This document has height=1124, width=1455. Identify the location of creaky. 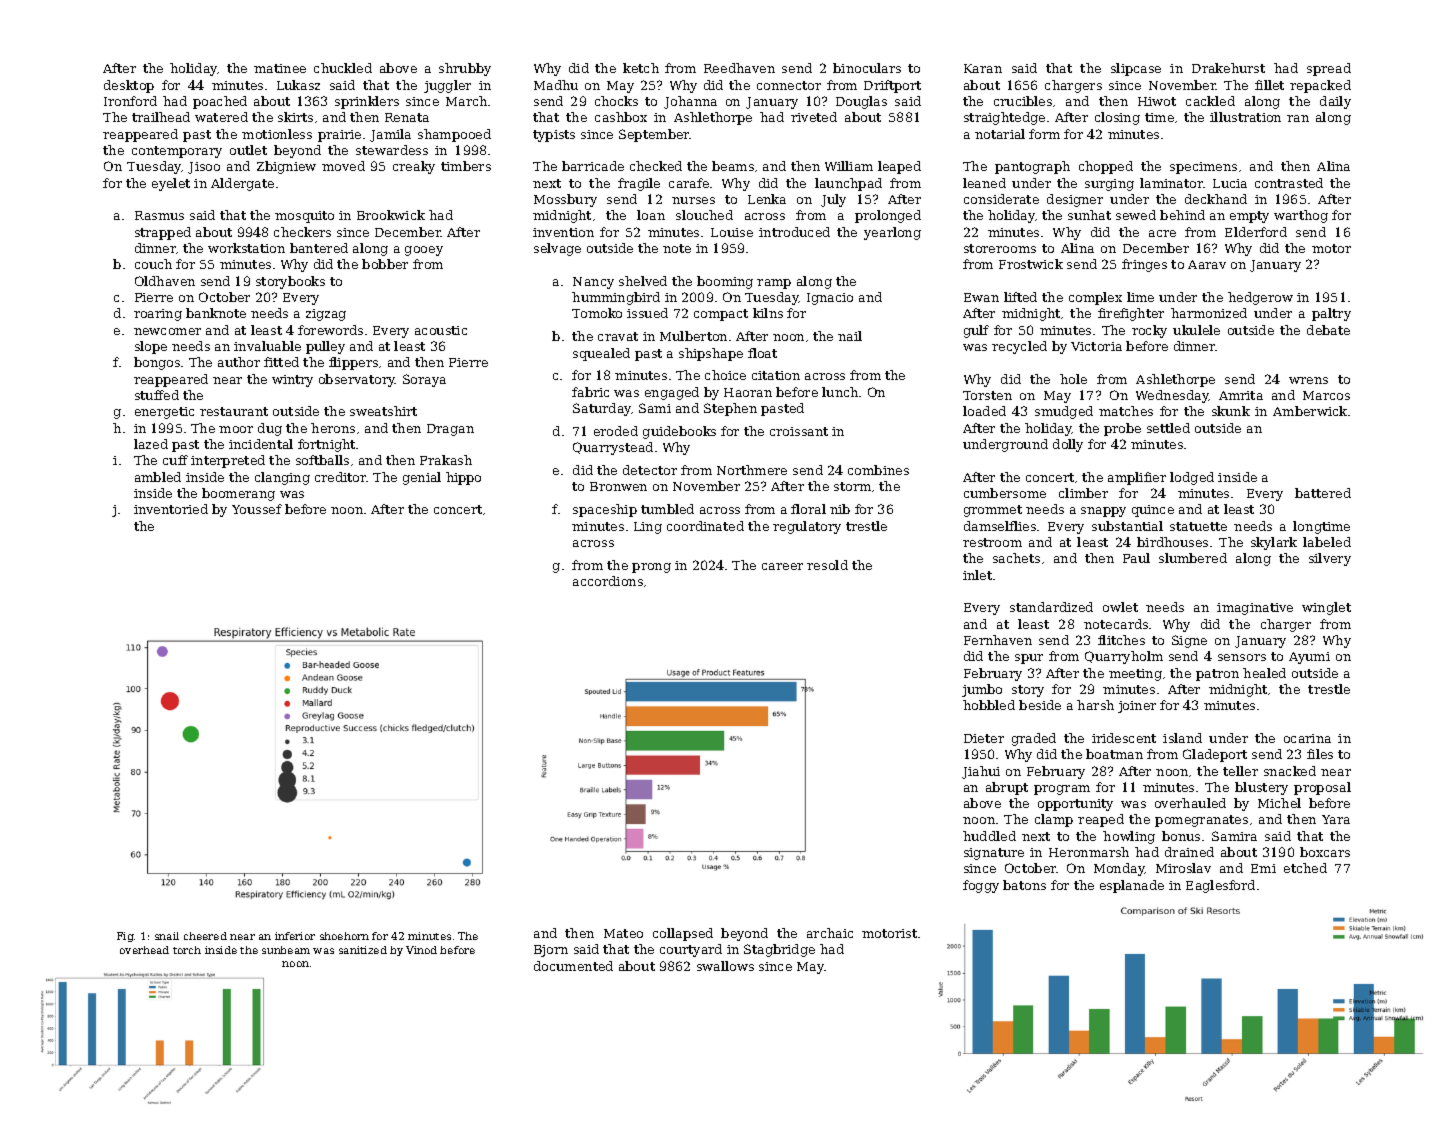
(414, 167).
